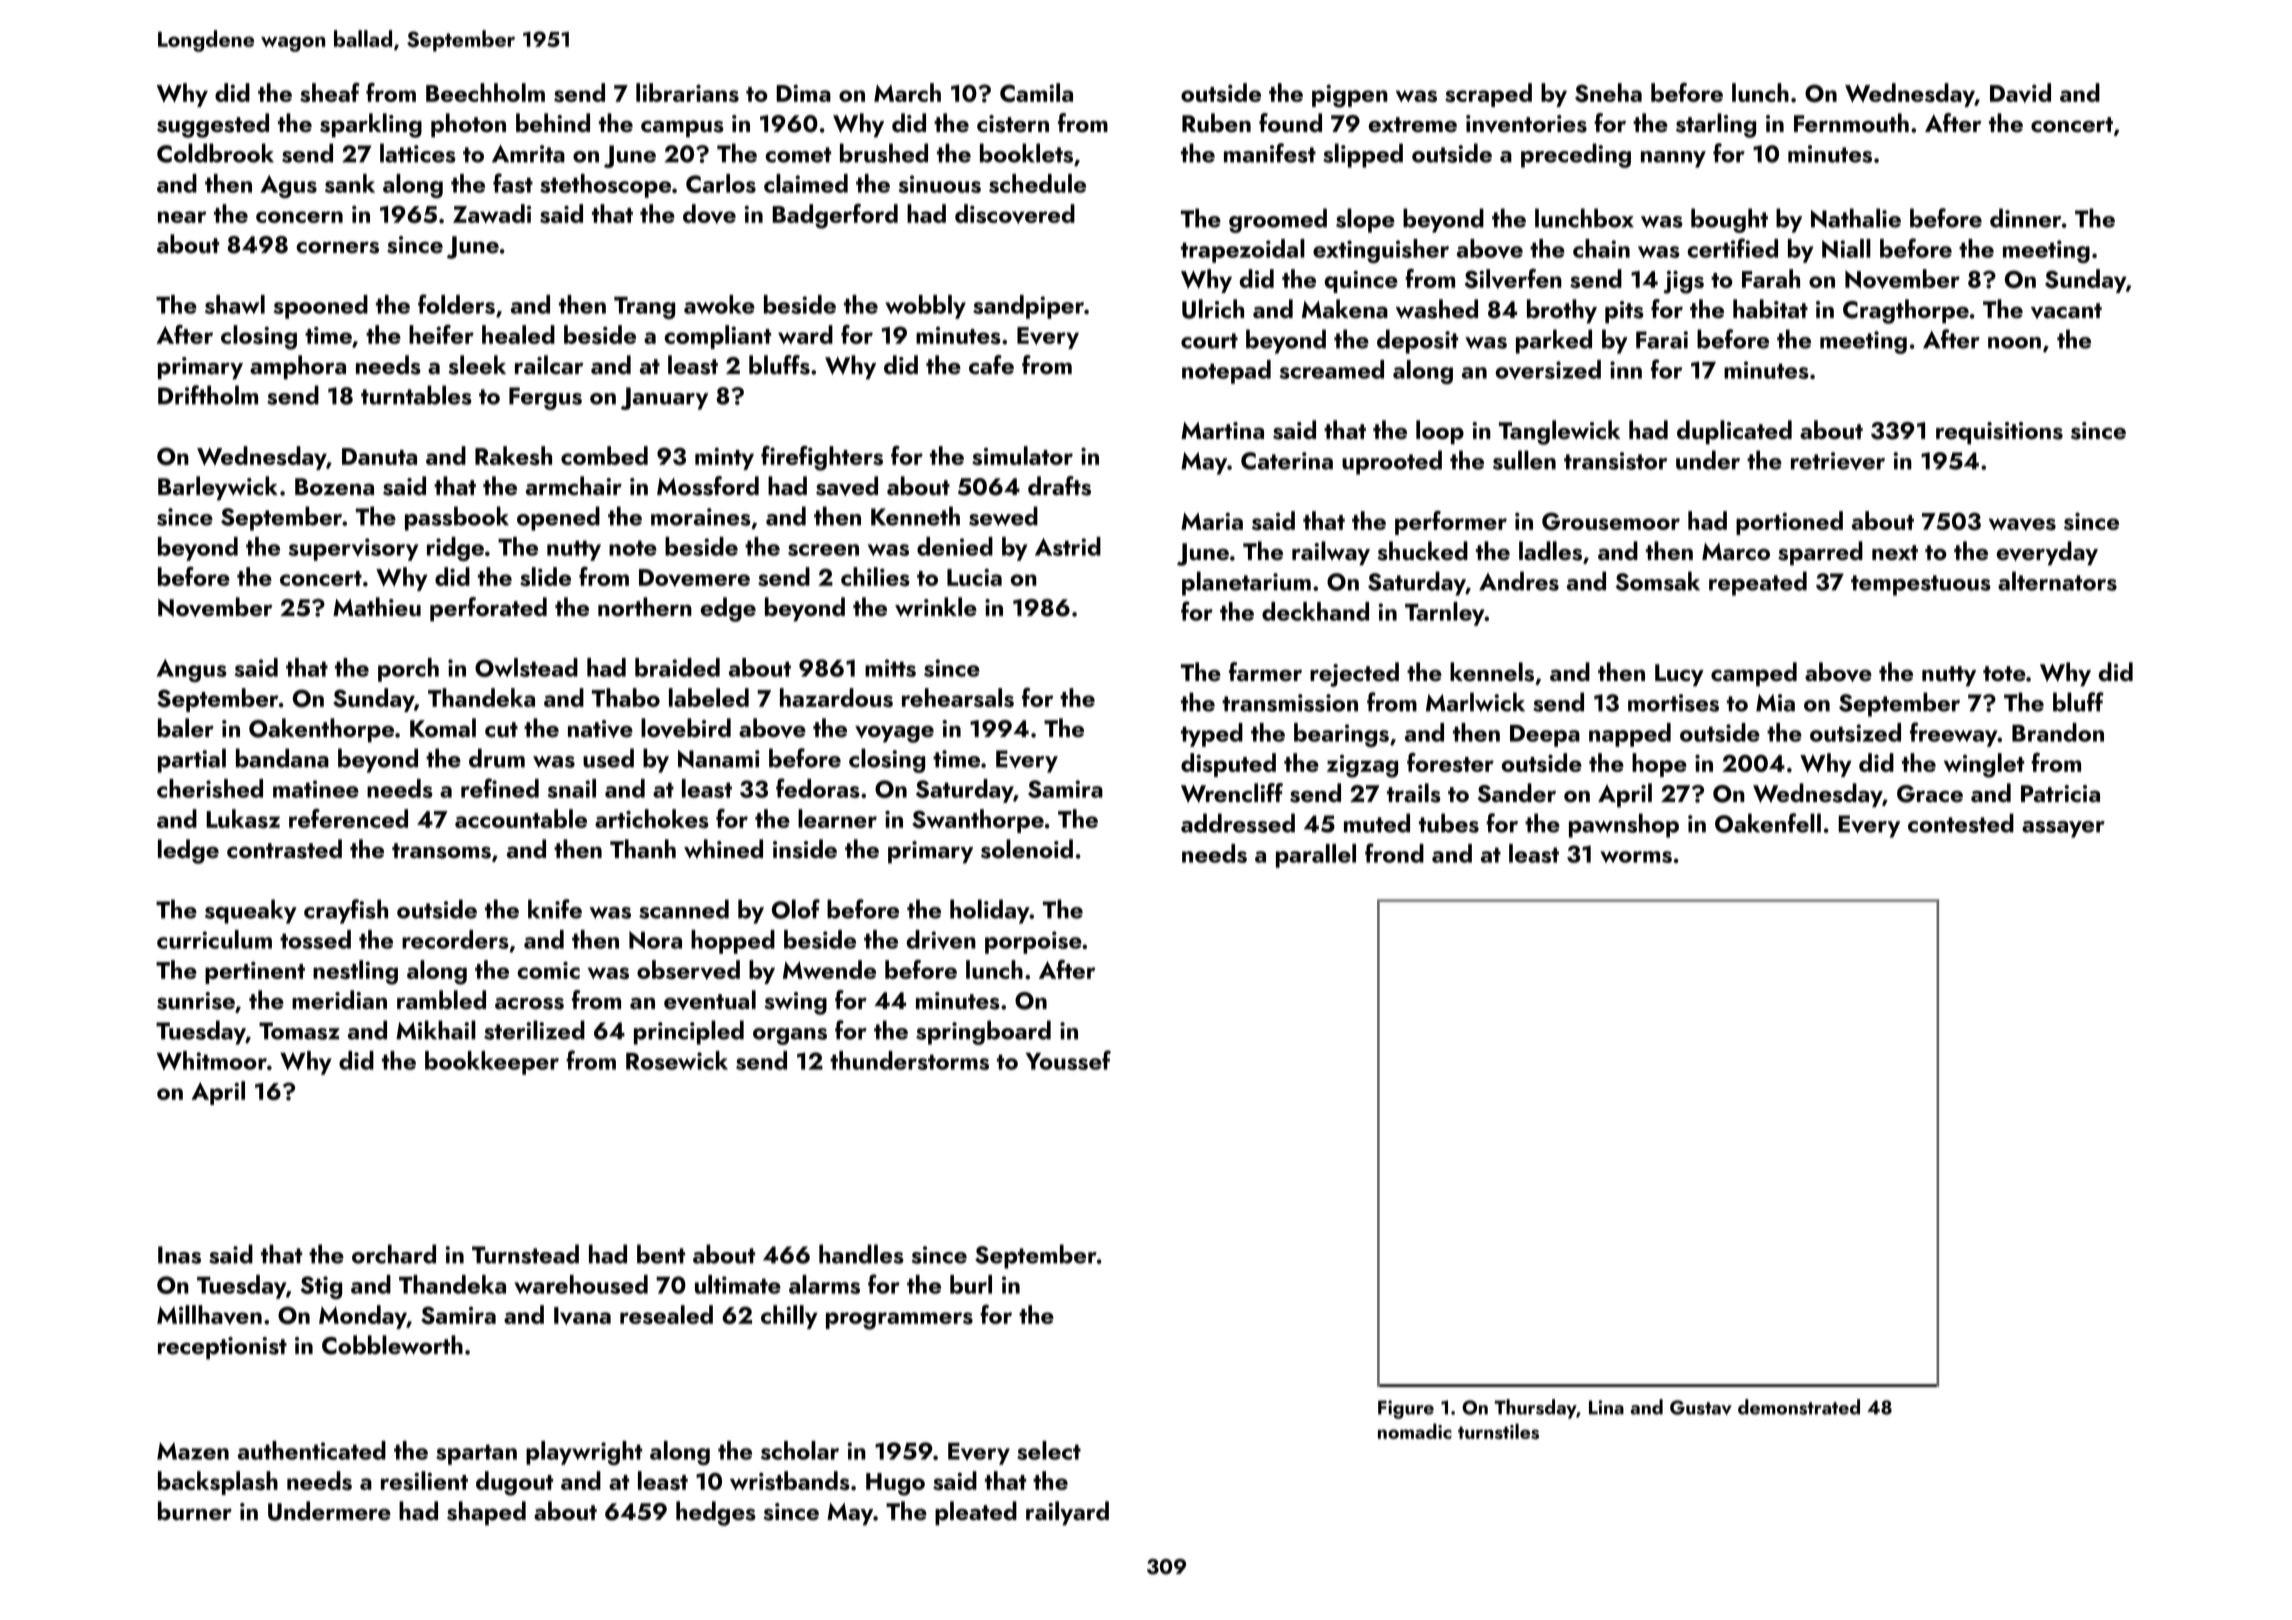  I want to click on Carlos, so click(721, 183).
